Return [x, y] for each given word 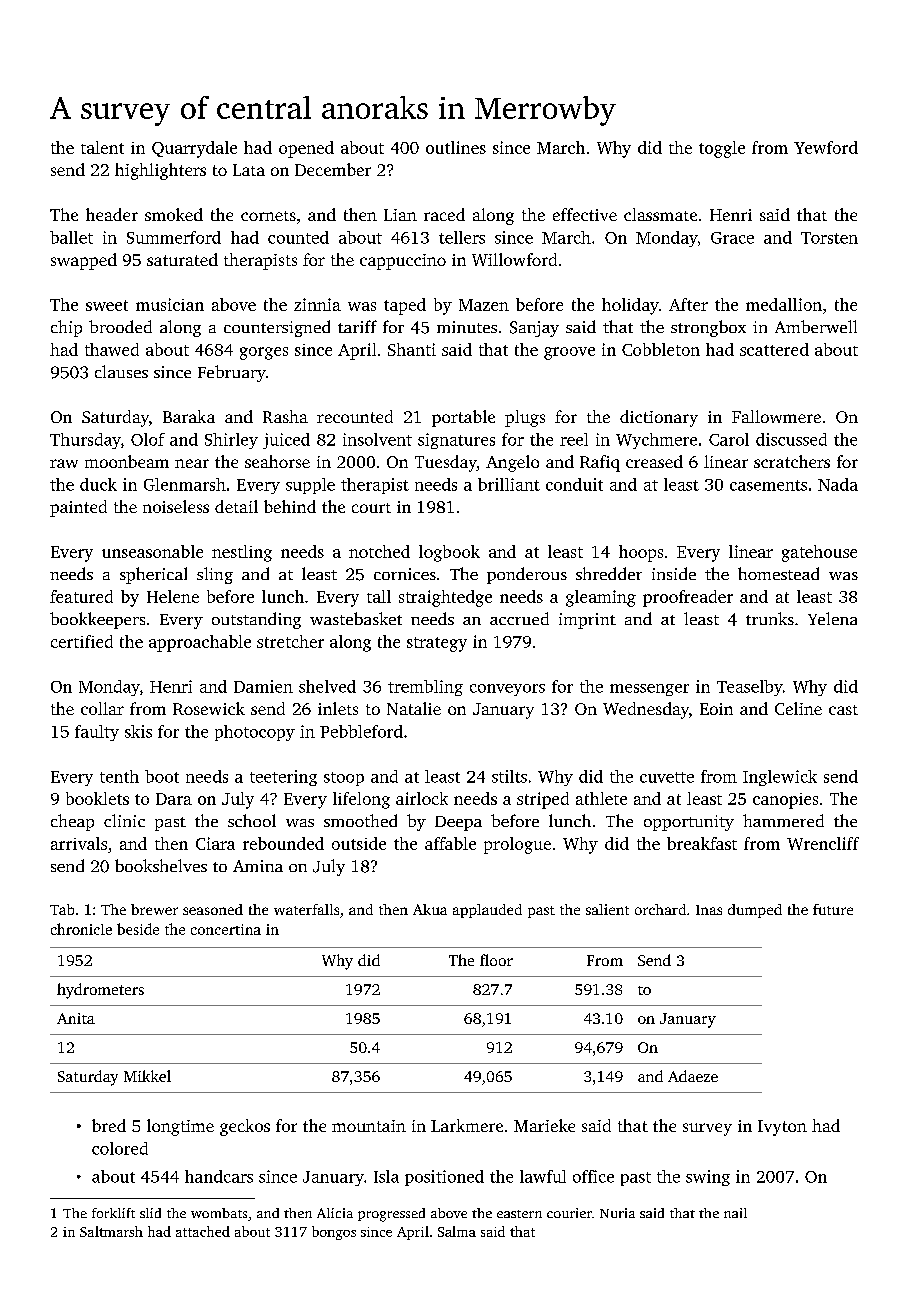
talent [102, 147]
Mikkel [147, 1076]
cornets [268, 216]
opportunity [689, 823]
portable [463, 418]
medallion [784, 304]
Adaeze [693, 1076]
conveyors [507, 690]
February [232, 373]
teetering [283, 778]
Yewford [826, 147]
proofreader [688, 598]
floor [496, 960]
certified [82, 641]
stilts [509, 776]
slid [150, 1213]
